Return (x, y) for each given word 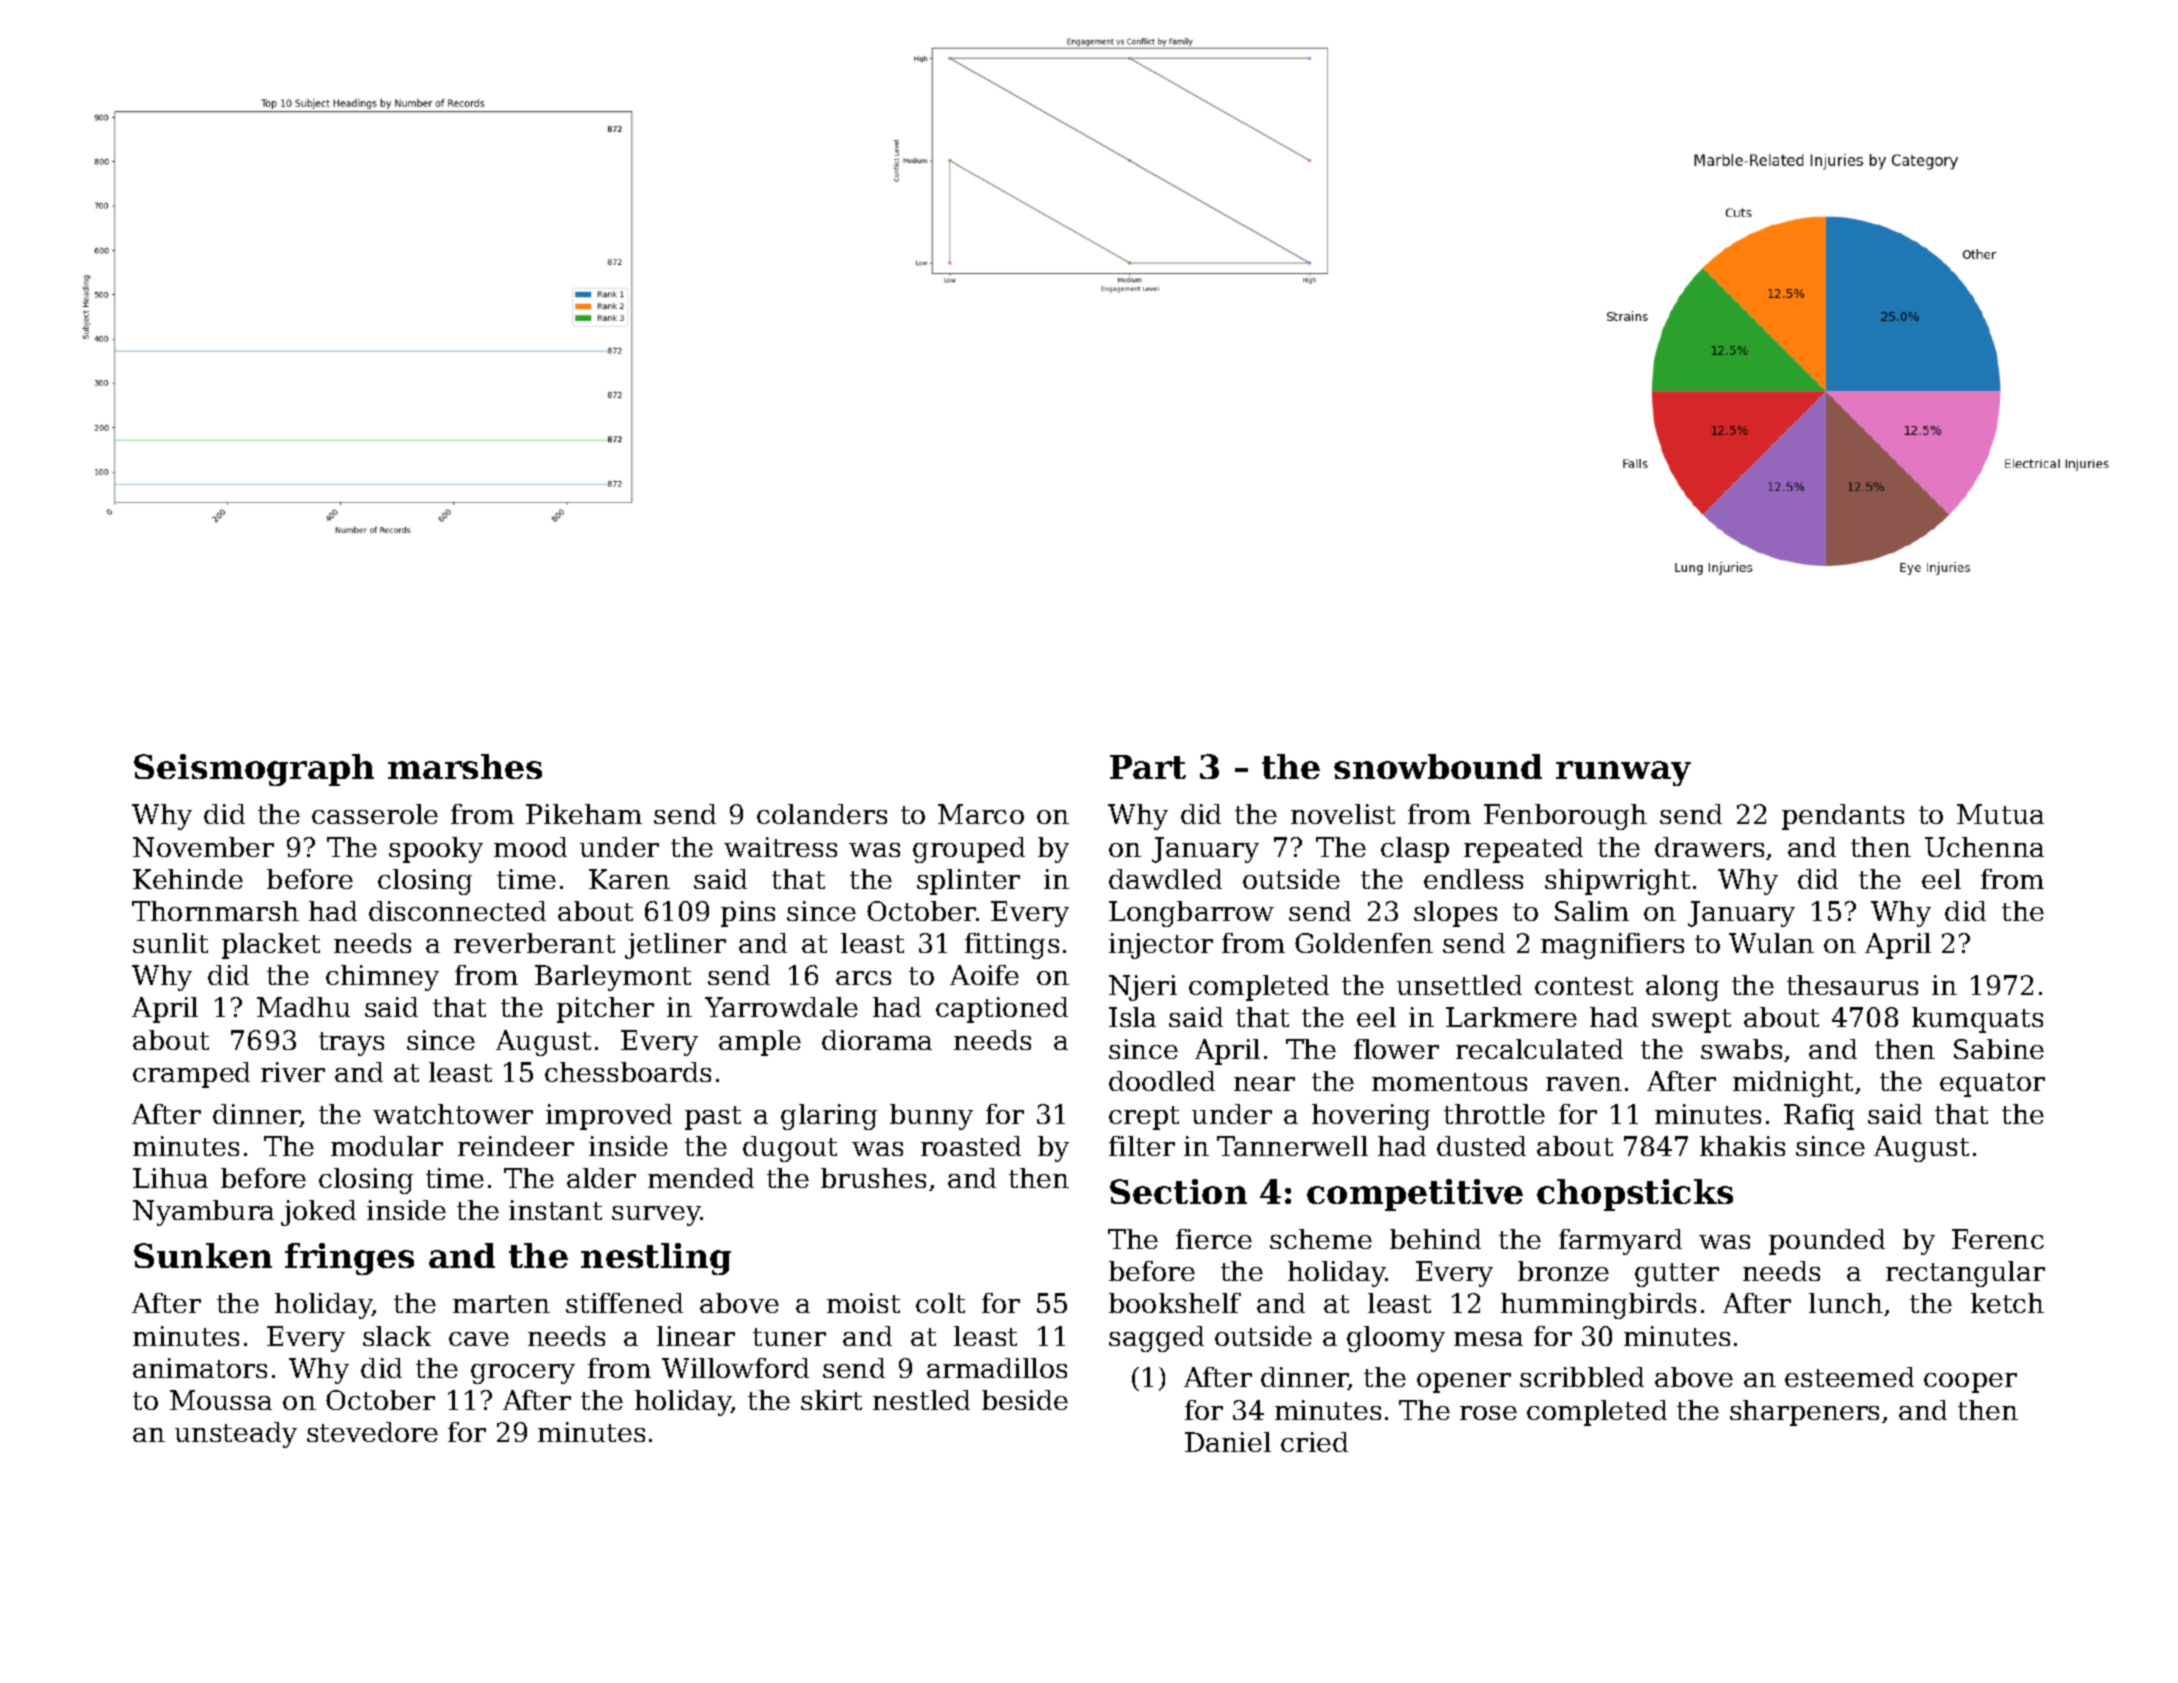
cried (1314, 1442)
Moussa (221, 1400)
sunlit (170, 943)
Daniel (1228, 1442)
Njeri (1143, 988)
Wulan (1771, 943)
